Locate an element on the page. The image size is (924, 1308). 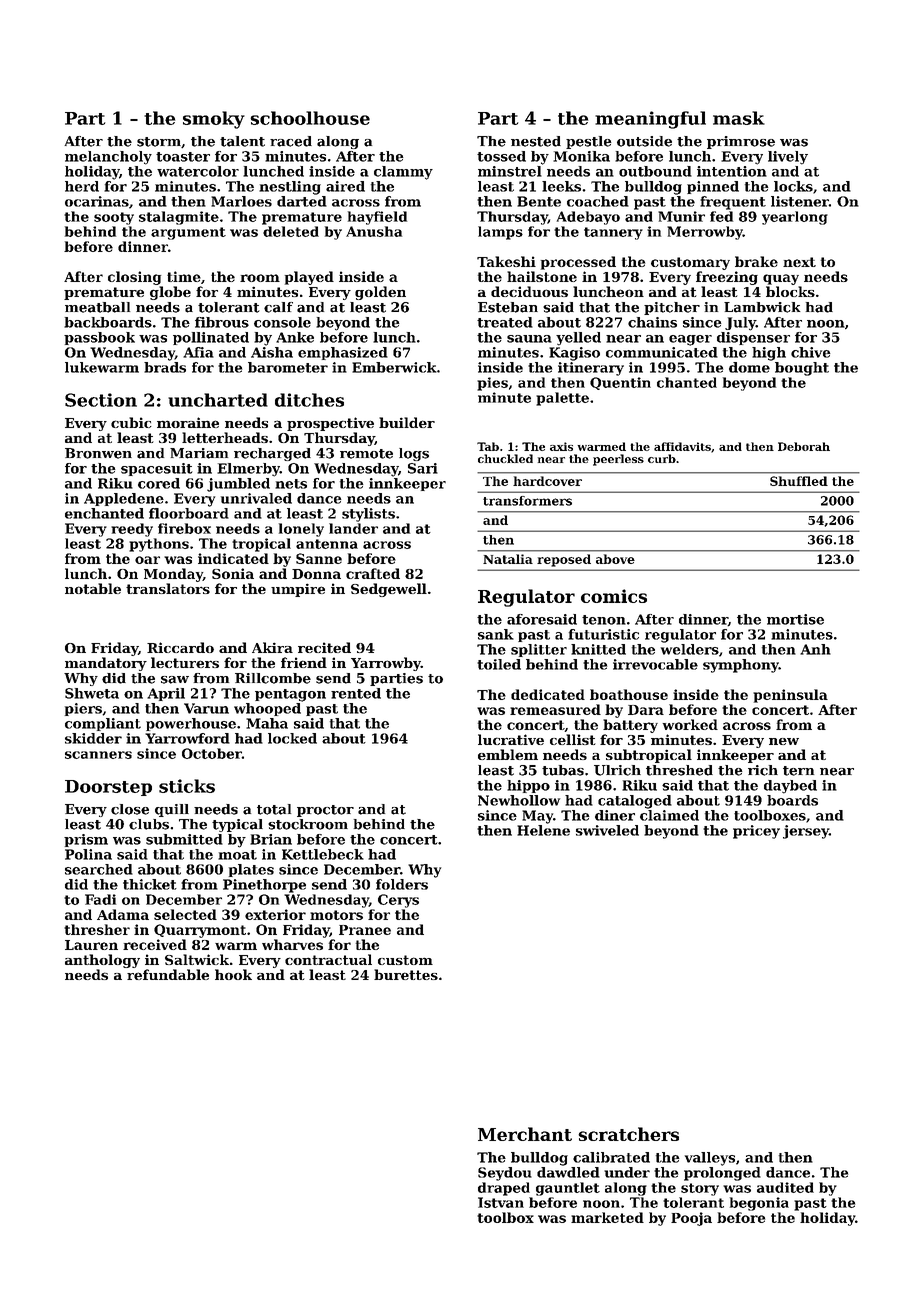
welders is located at coordinates (690, 649).
